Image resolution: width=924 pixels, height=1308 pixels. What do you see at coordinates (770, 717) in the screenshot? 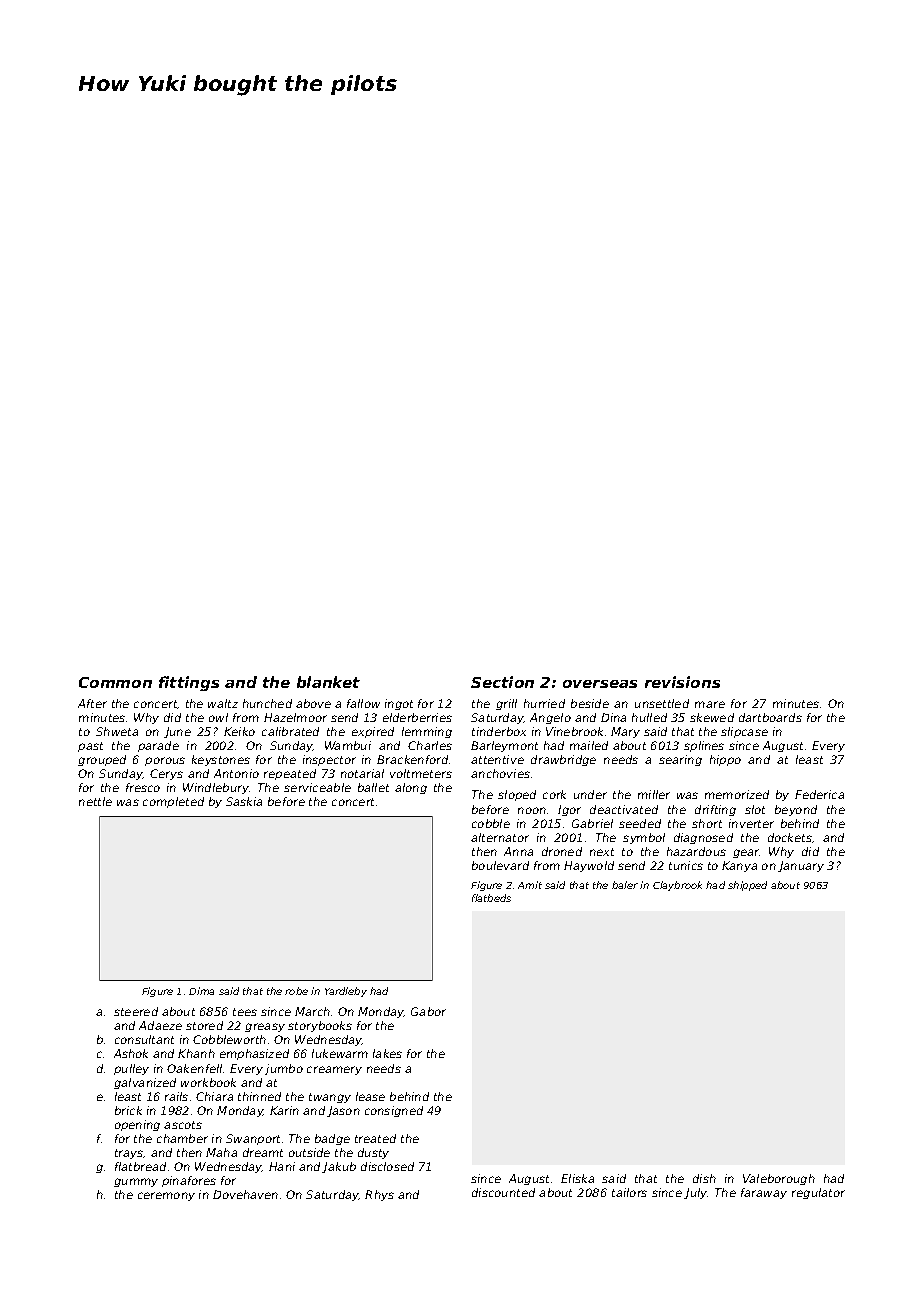
I see `dartboards` at bounding box center [770, 717].
